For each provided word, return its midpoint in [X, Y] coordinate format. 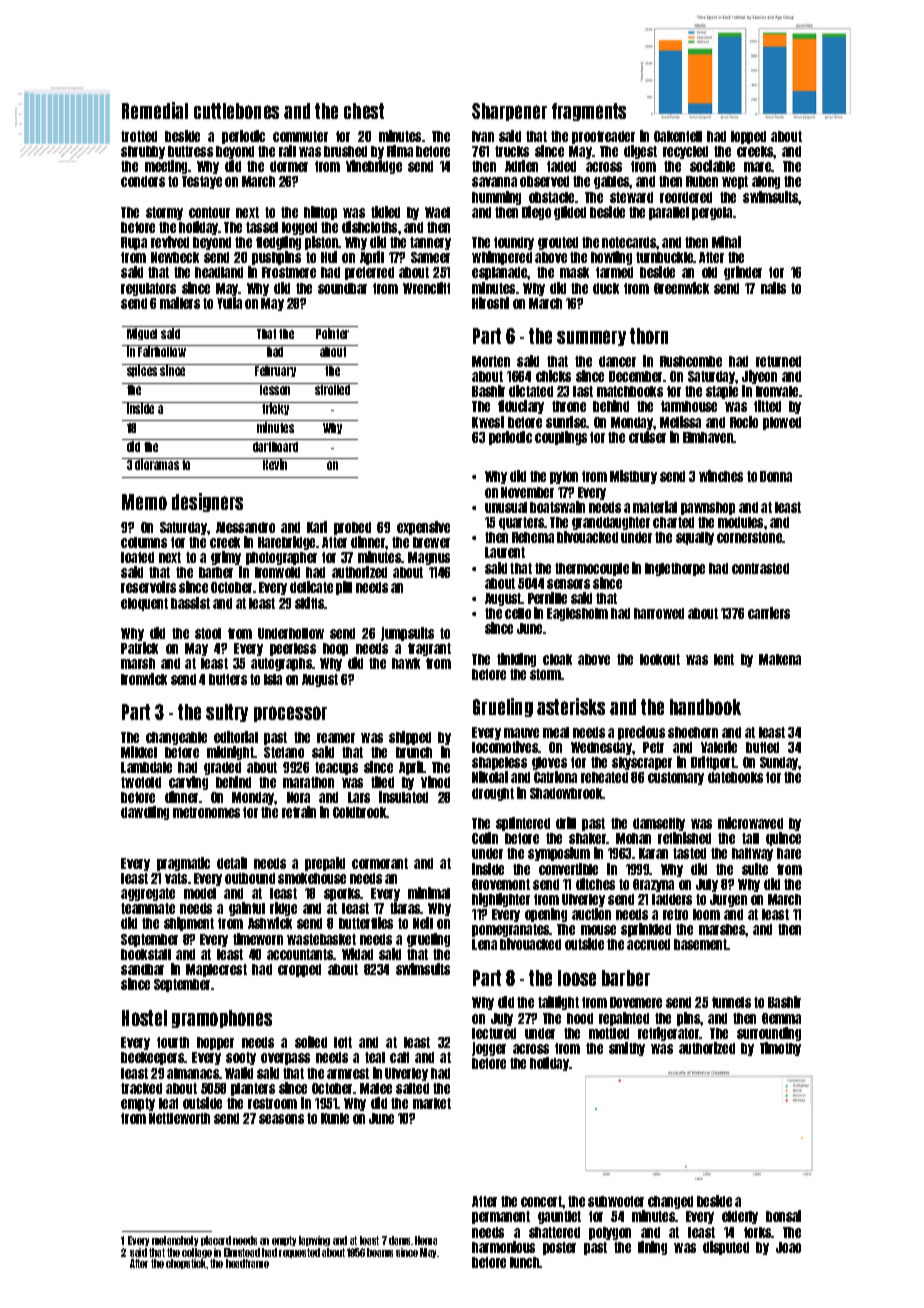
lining [652, 1248]
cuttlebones [236, 111]
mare [758, 167]
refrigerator [669, 1034]
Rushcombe [691, 361]
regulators [148, 289]
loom [706, 914]
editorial [236, 737]
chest [364, 111]
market [432, 1103]
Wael [437, 212]
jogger [489, 1049]
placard [216, 1241]
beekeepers [153, 1058]
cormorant [380, 863]
